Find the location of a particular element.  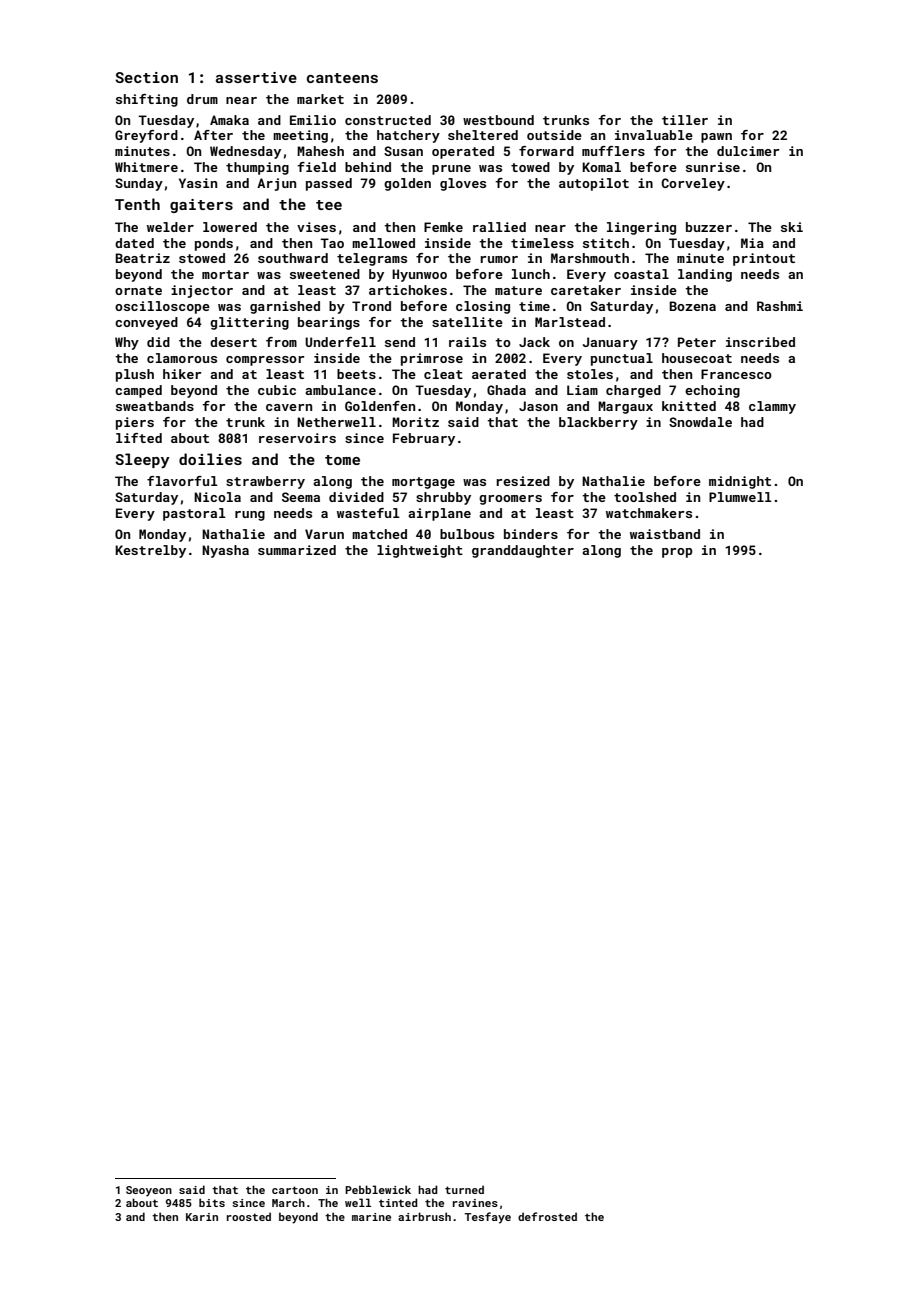

prop is located at coordinates (677, 553).
